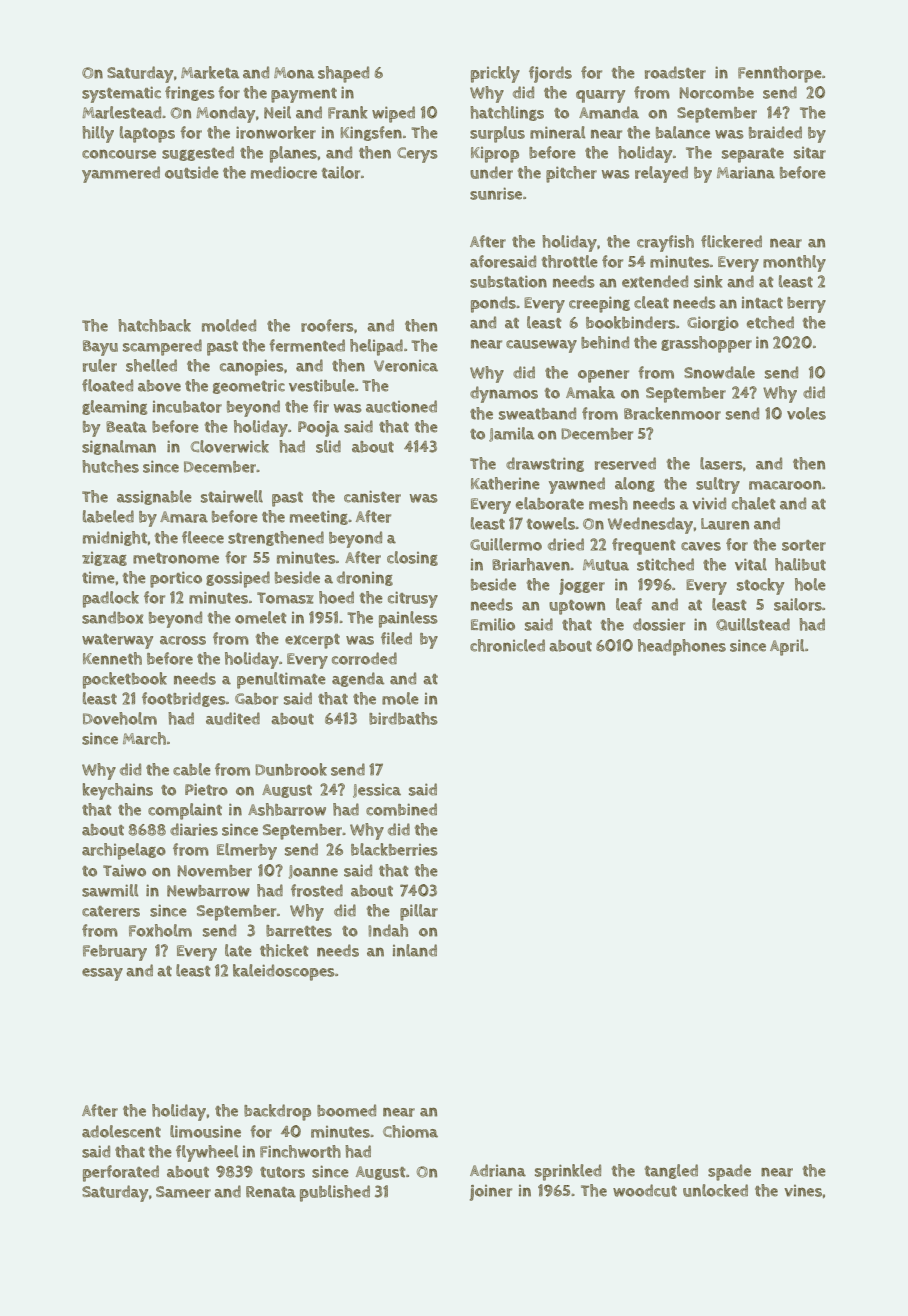  What do you see at coordinates (198, 153) in the screenshot?
I see `suggested` at bounding box center [198, 153].
